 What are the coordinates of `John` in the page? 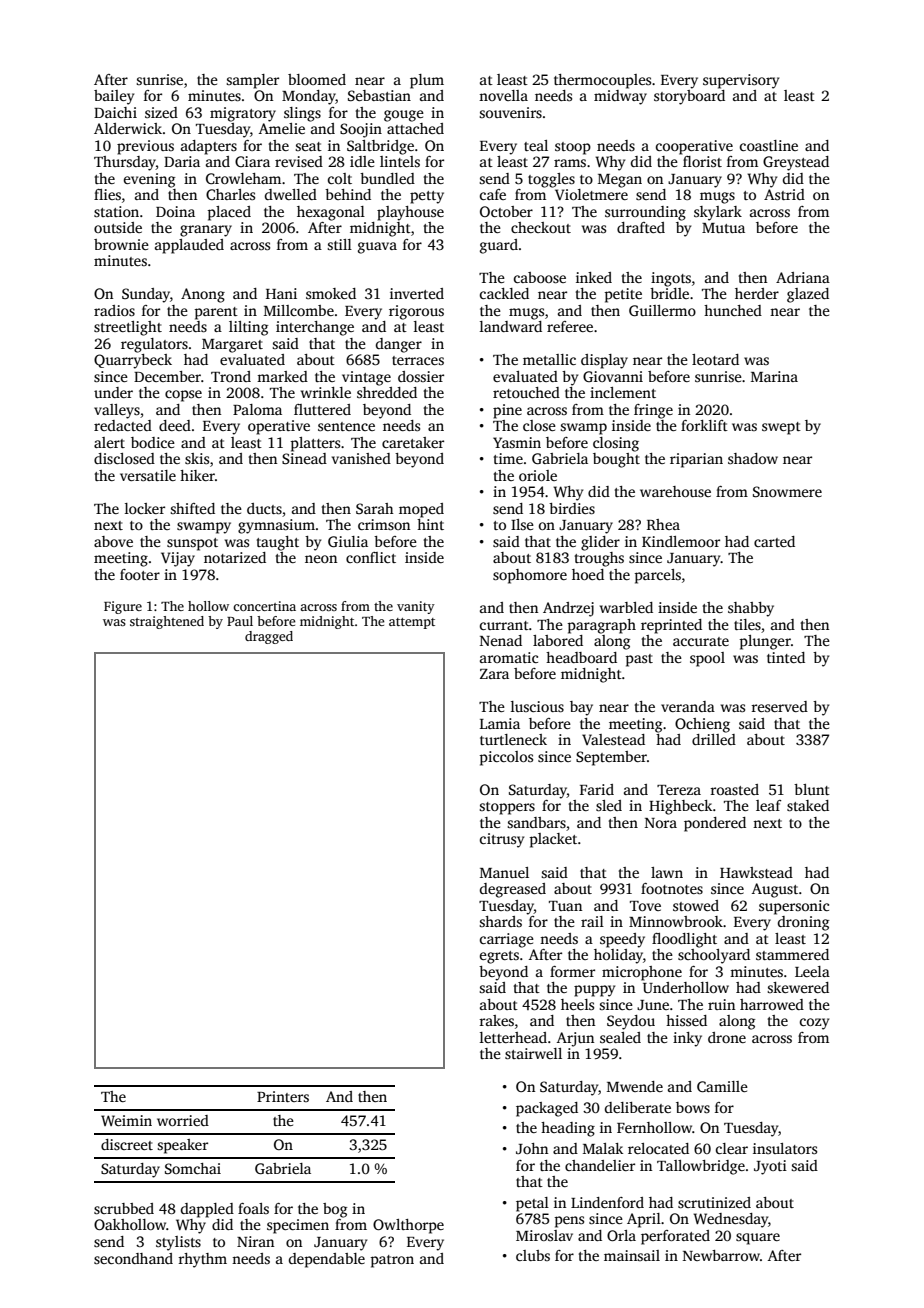 It's located at (532, 1148).
